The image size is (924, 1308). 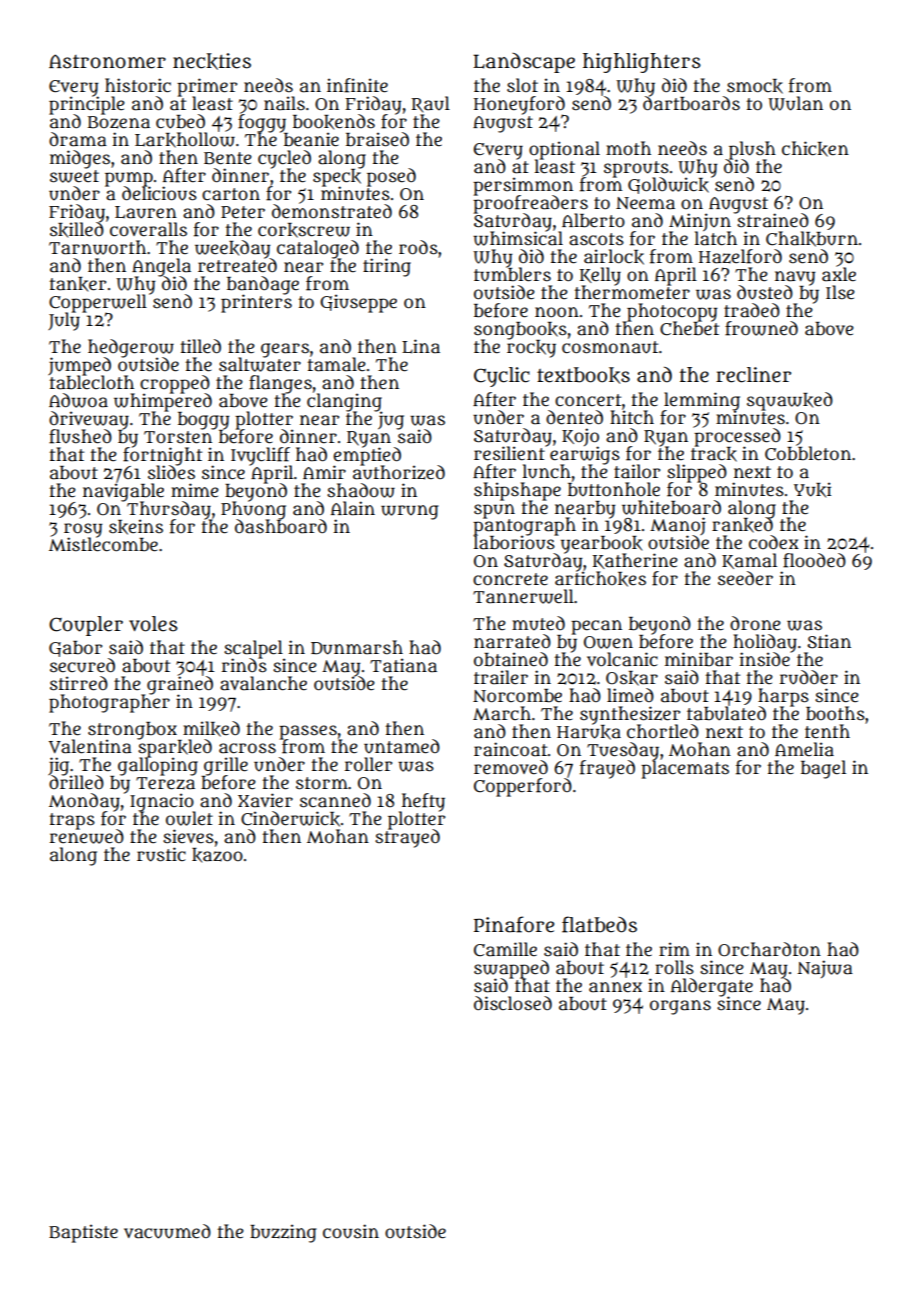 I want to click on placemats, so click(x=685, y=770).
